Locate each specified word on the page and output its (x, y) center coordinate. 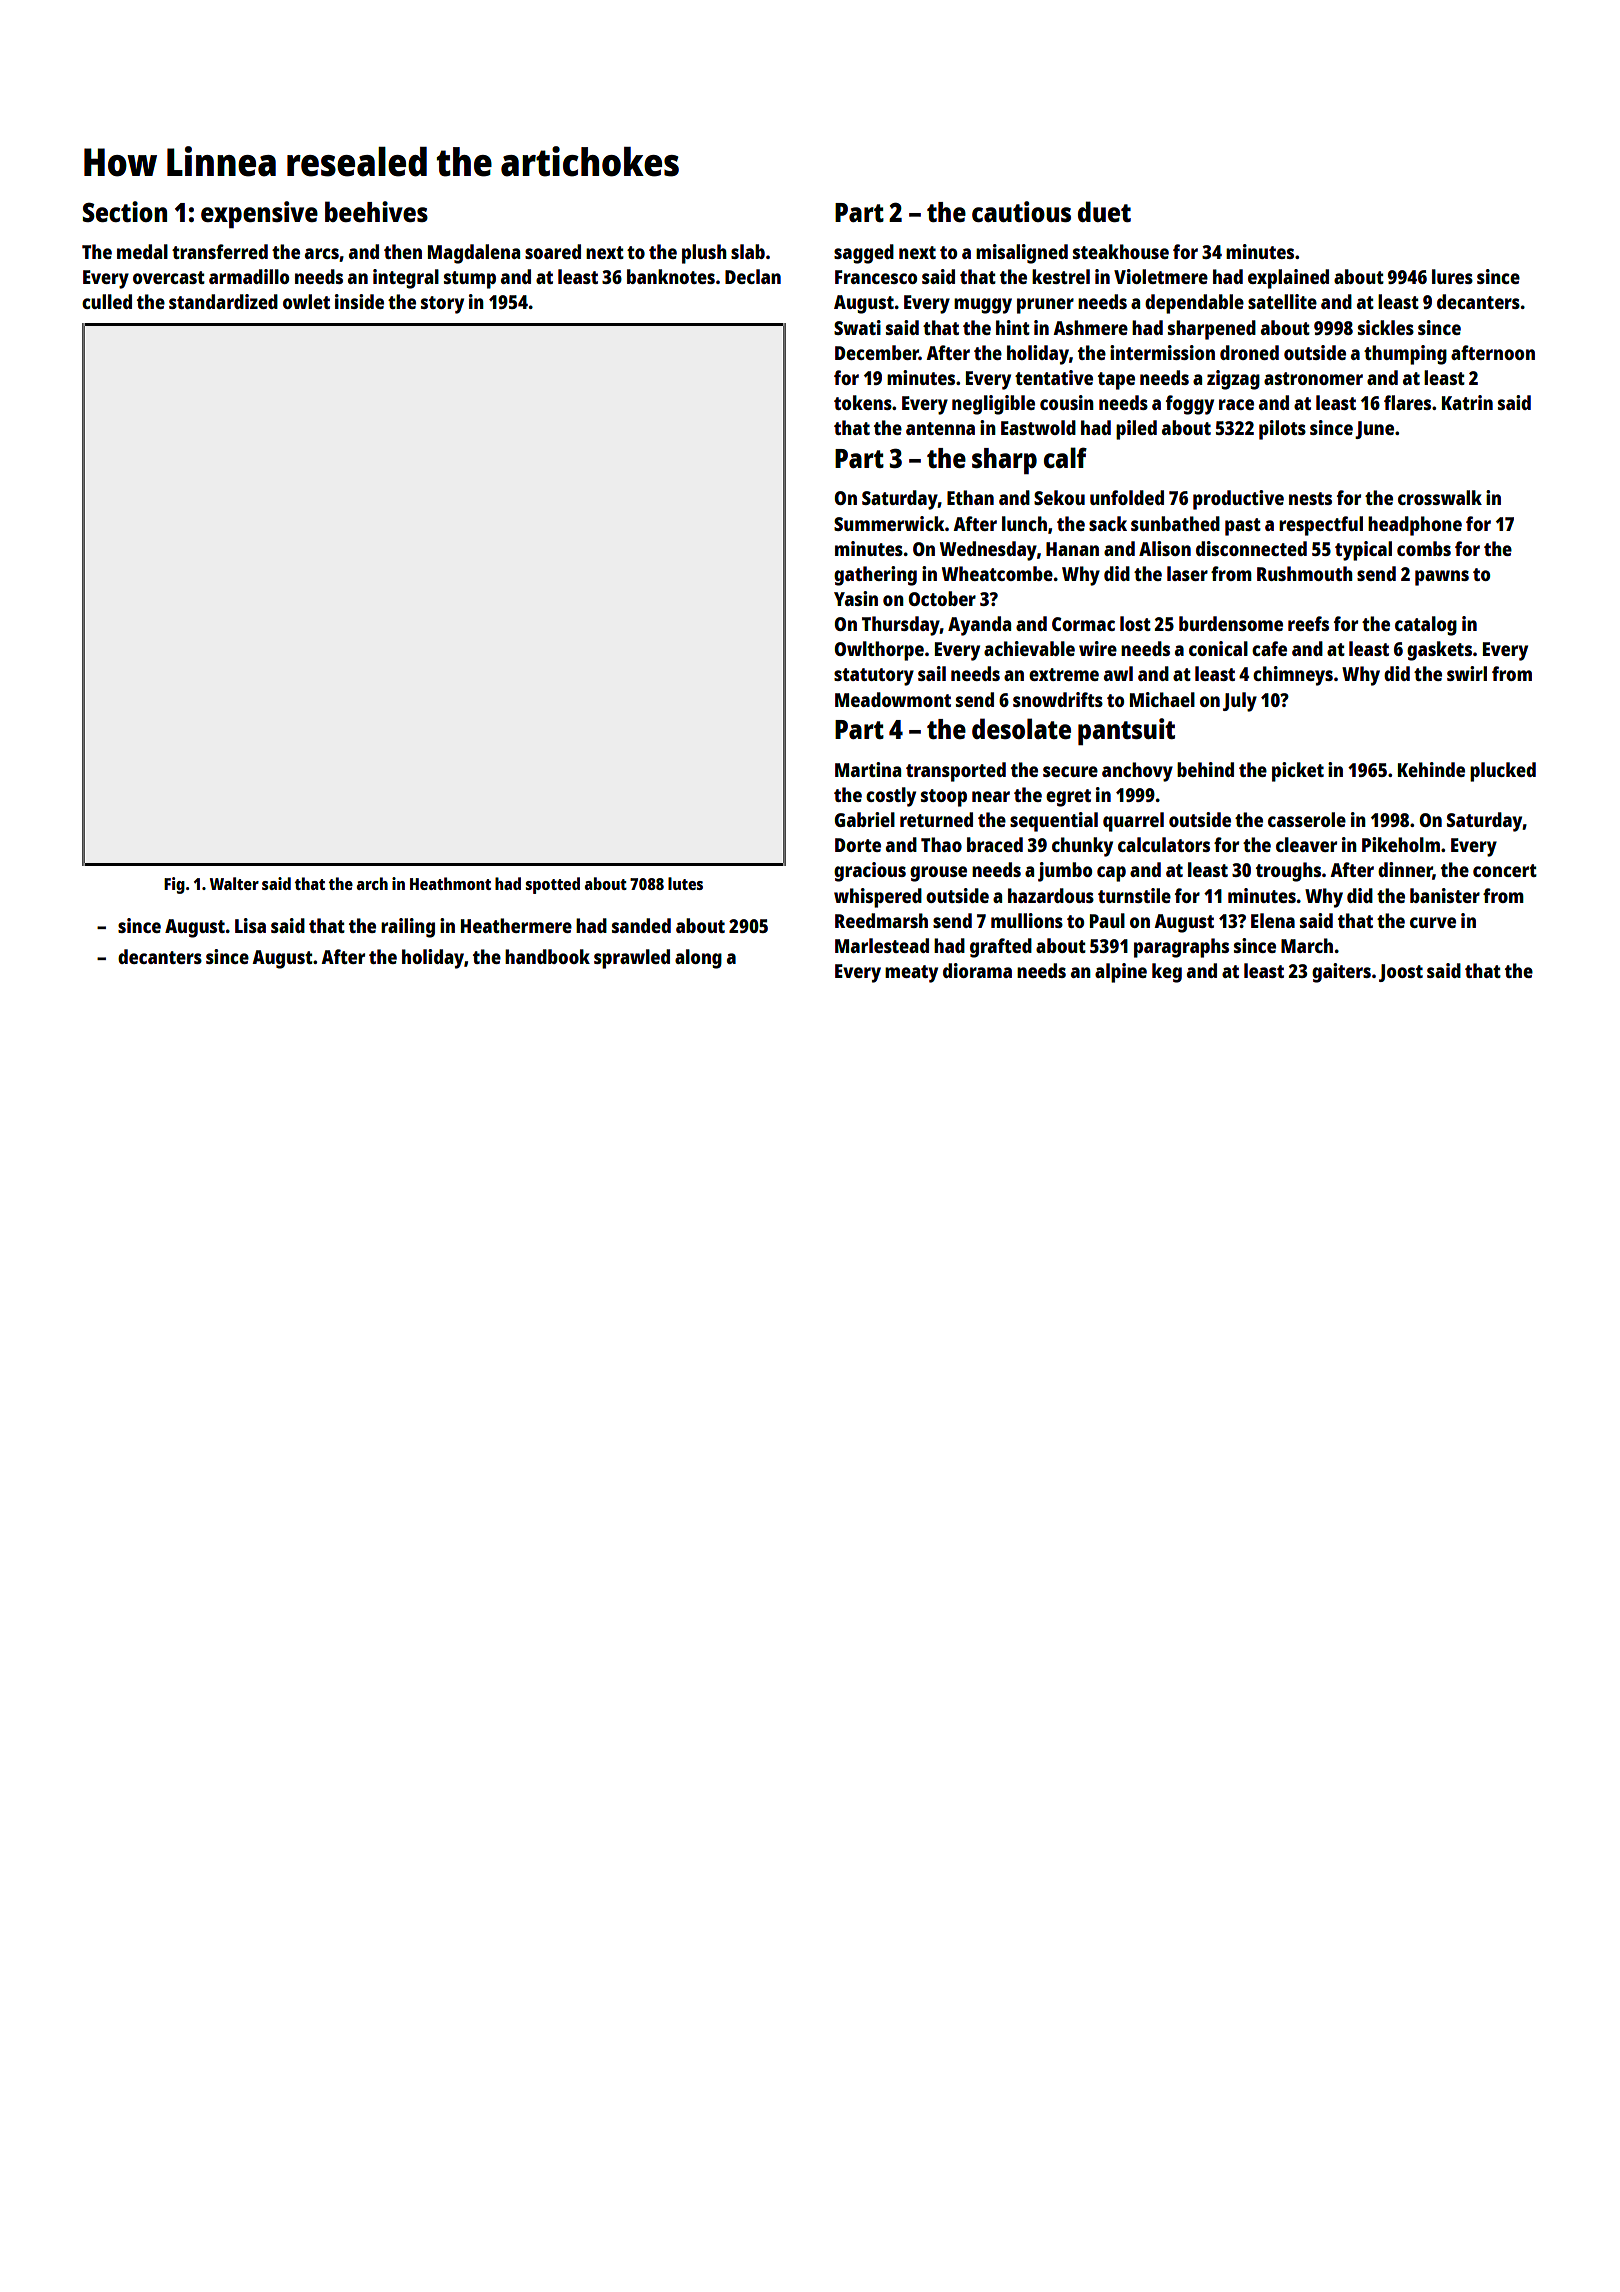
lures (1452, 276)
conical (1218, 648)
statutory (874, 677)
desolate (1021, 728)
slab (748, 251)
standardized (223, 301)
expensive (259, 214)
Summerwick (889, 523)
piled (1136, 430)
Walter (234, 883)
